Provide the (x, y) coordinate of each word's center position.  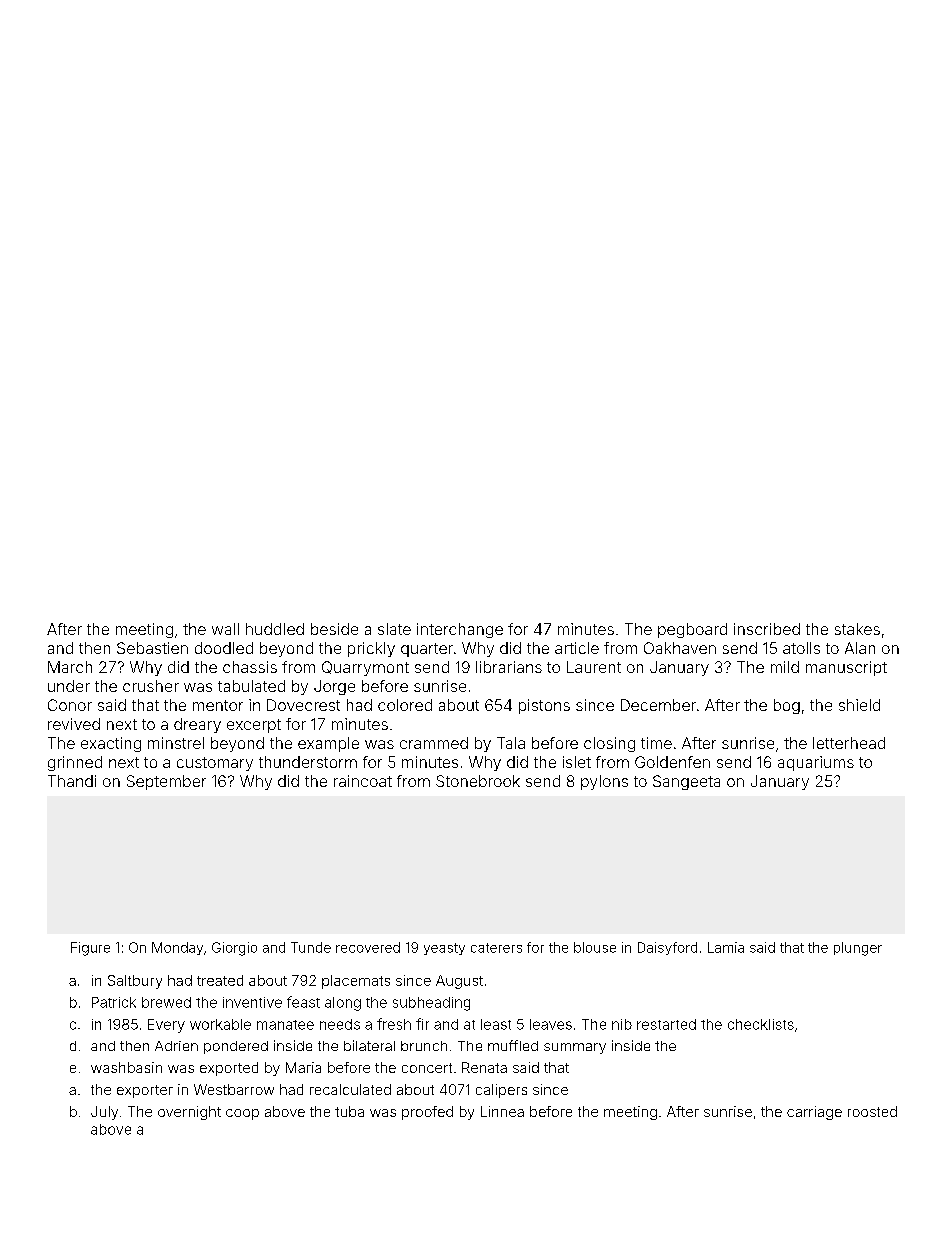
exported (229, 1069)
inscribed (767, 629)
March (70, 667)
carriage (814, 1113)
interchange (460, 630)
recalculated (350, 1089)
